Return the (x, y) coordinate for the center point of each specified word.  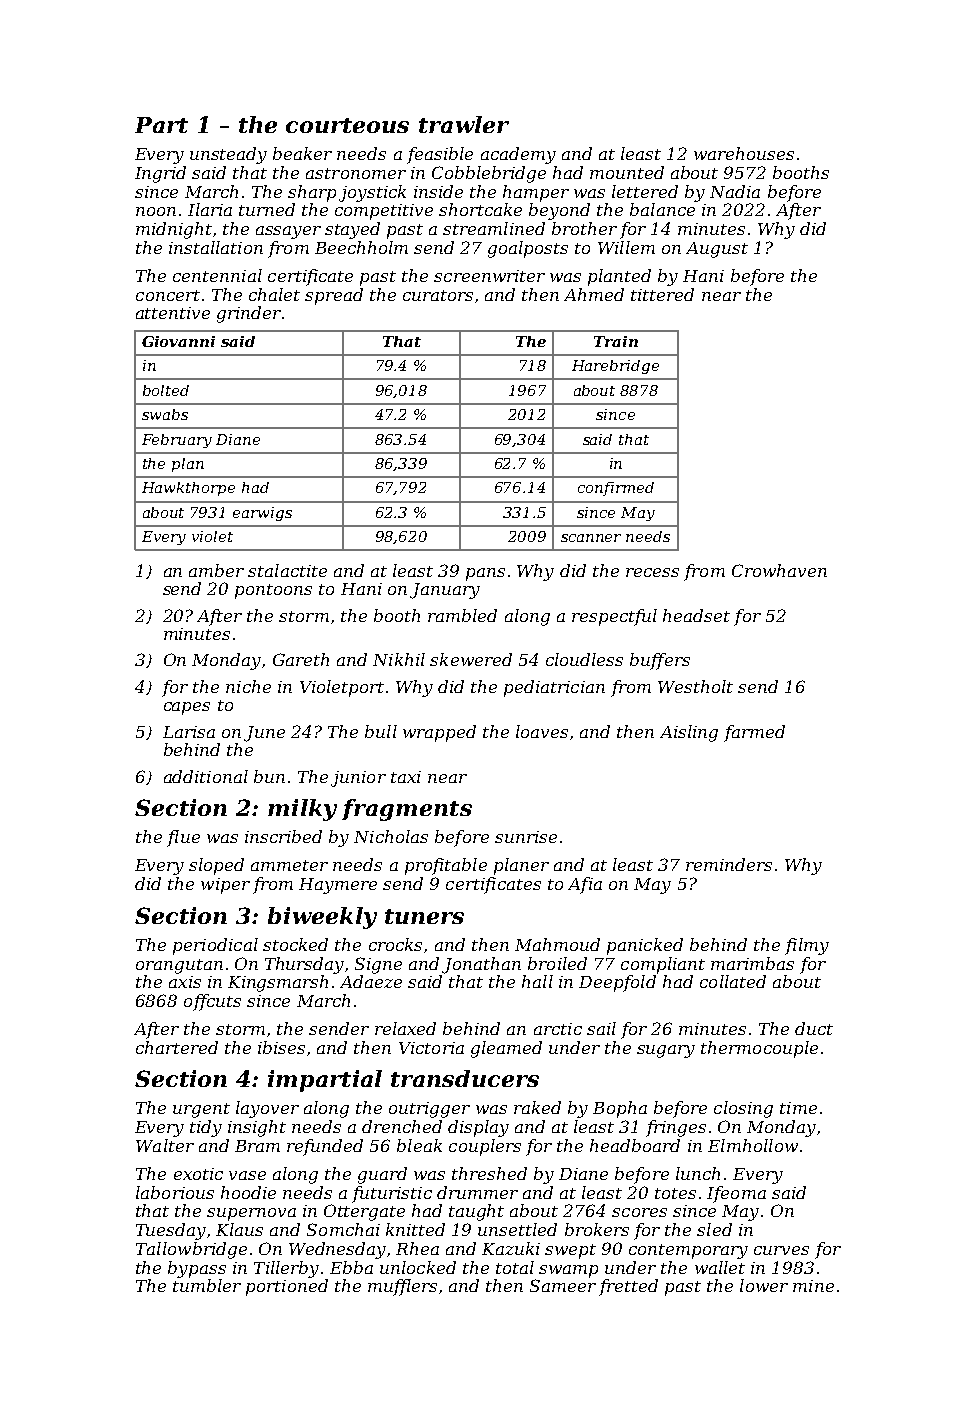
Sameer (563, 1285)
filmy (807, 946)
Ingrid (160, 174)
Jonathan (481, 965)
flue (183, 838)
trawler (464, 124)
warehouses (744, 153)
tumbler (207, 1285)
